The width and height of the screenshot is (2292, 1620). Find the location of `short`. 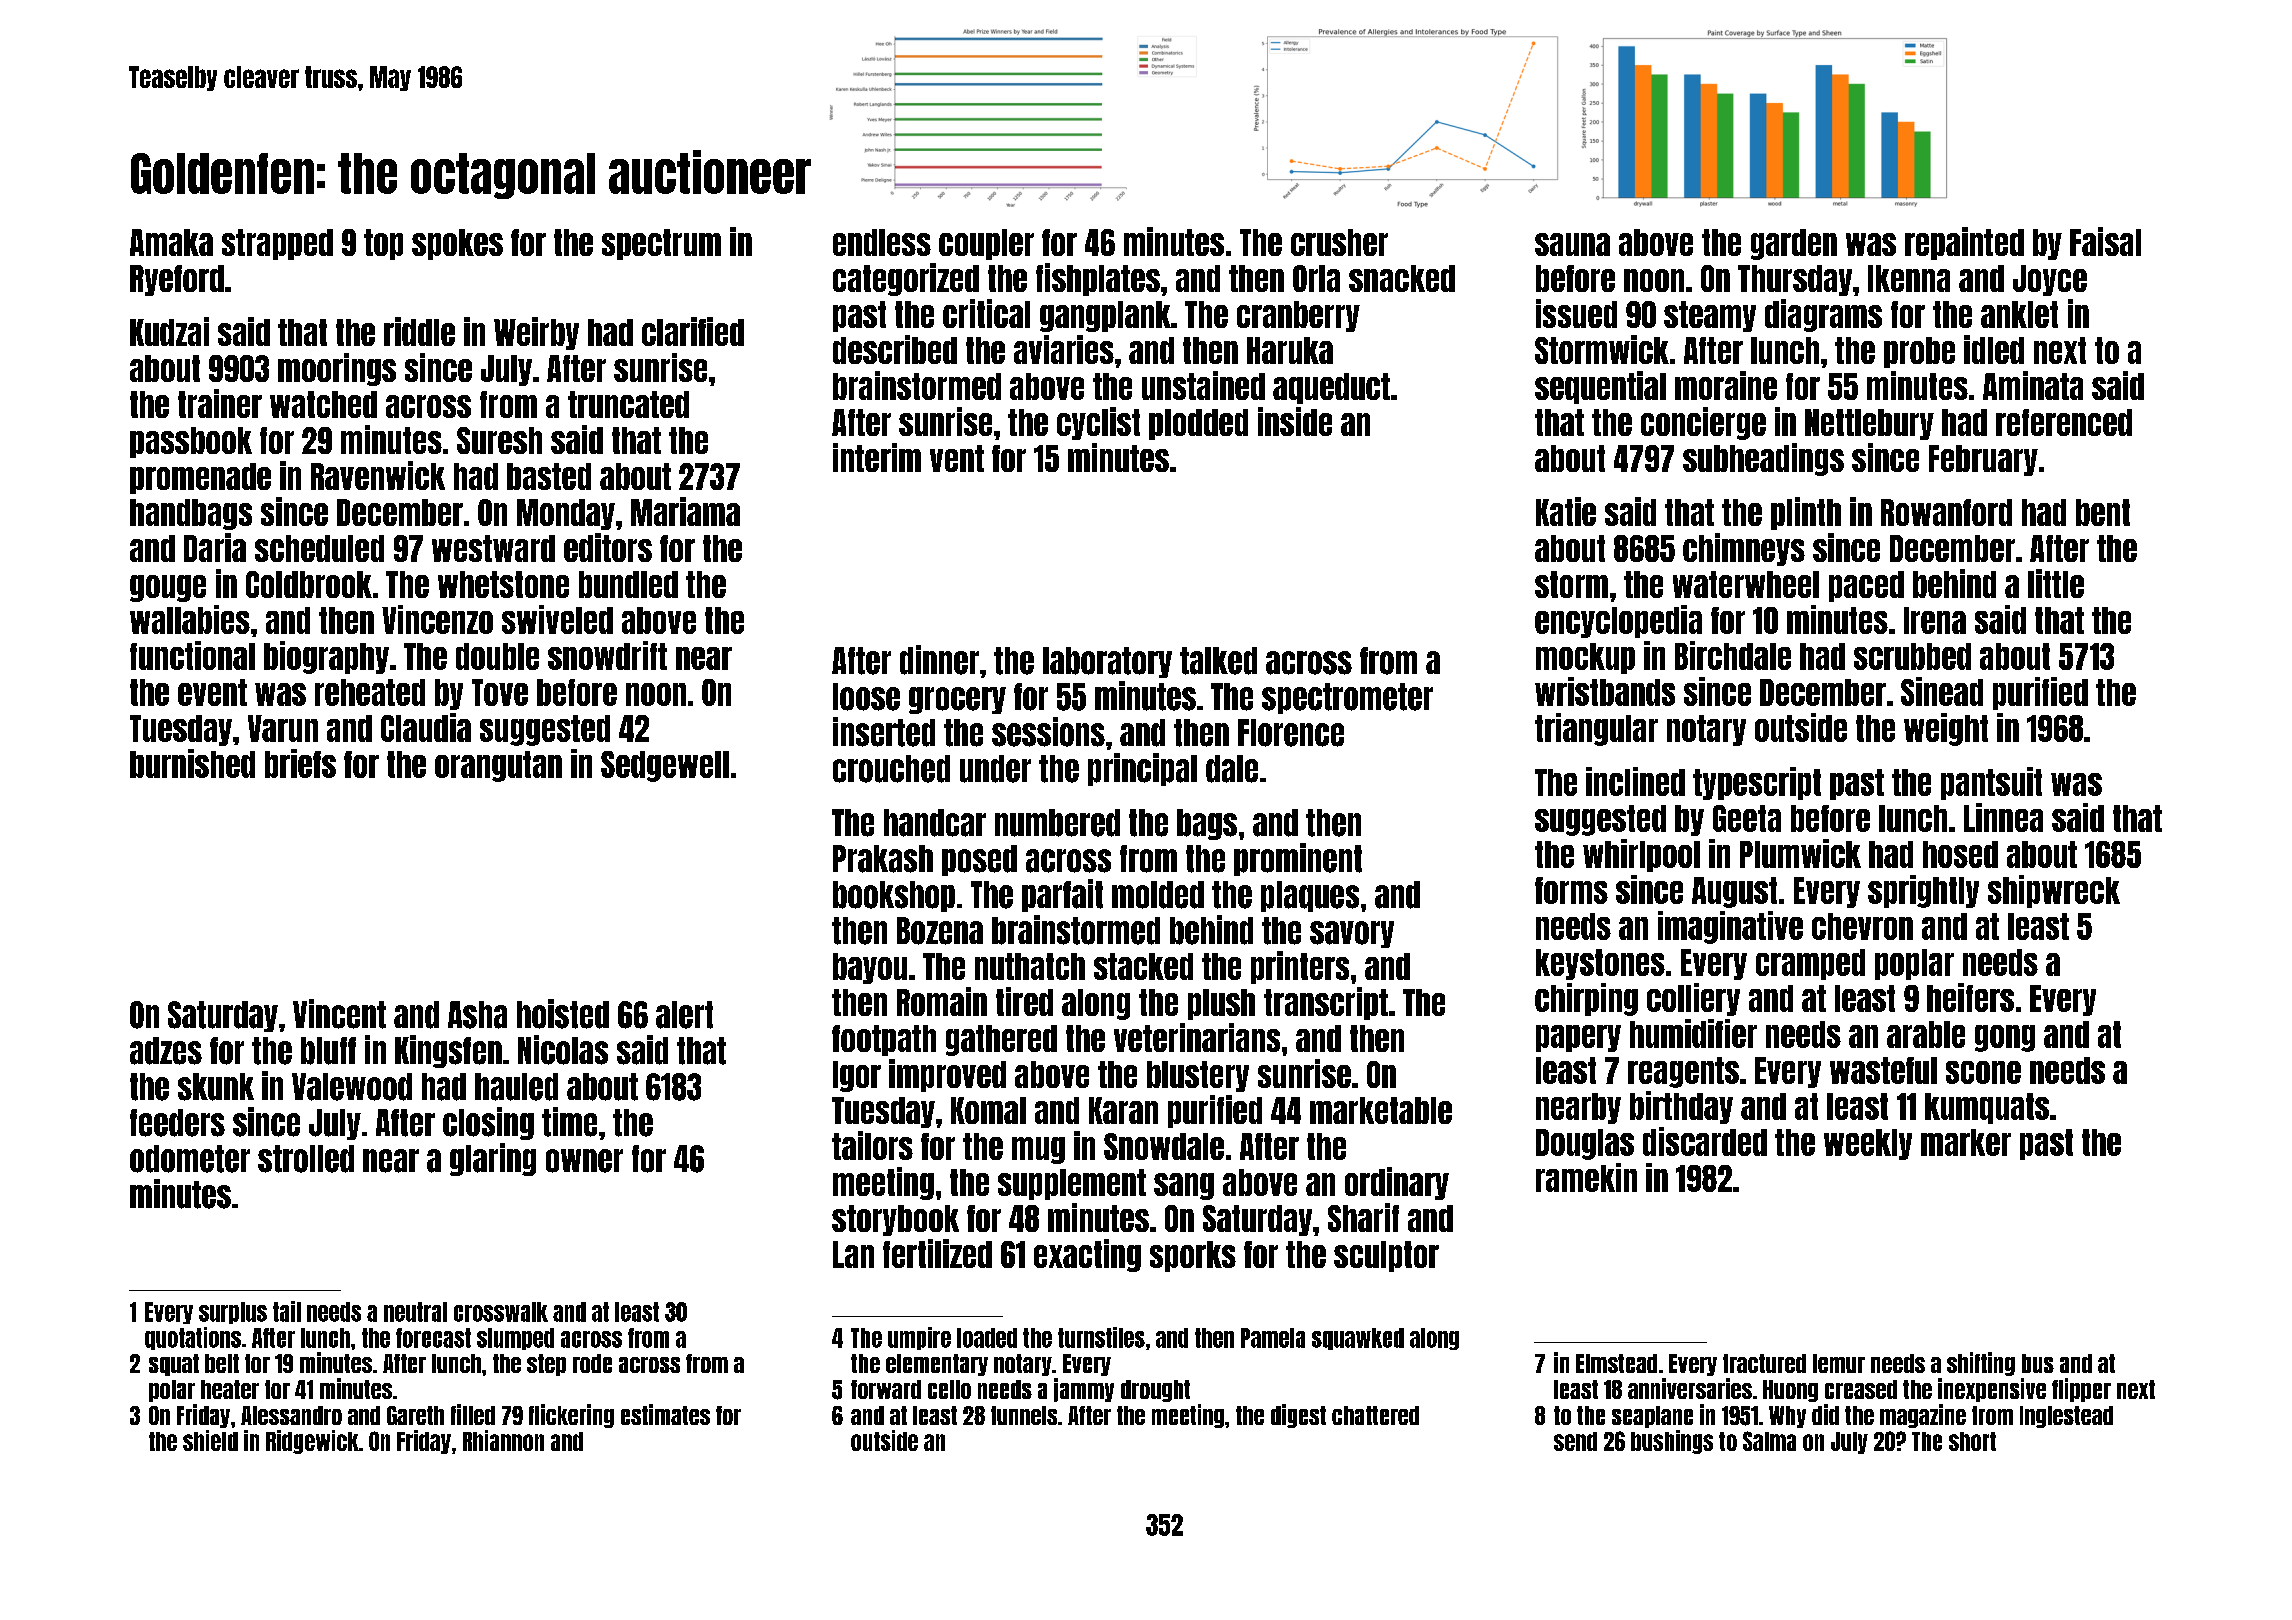

short is located at coordinates (1972, 1441).
